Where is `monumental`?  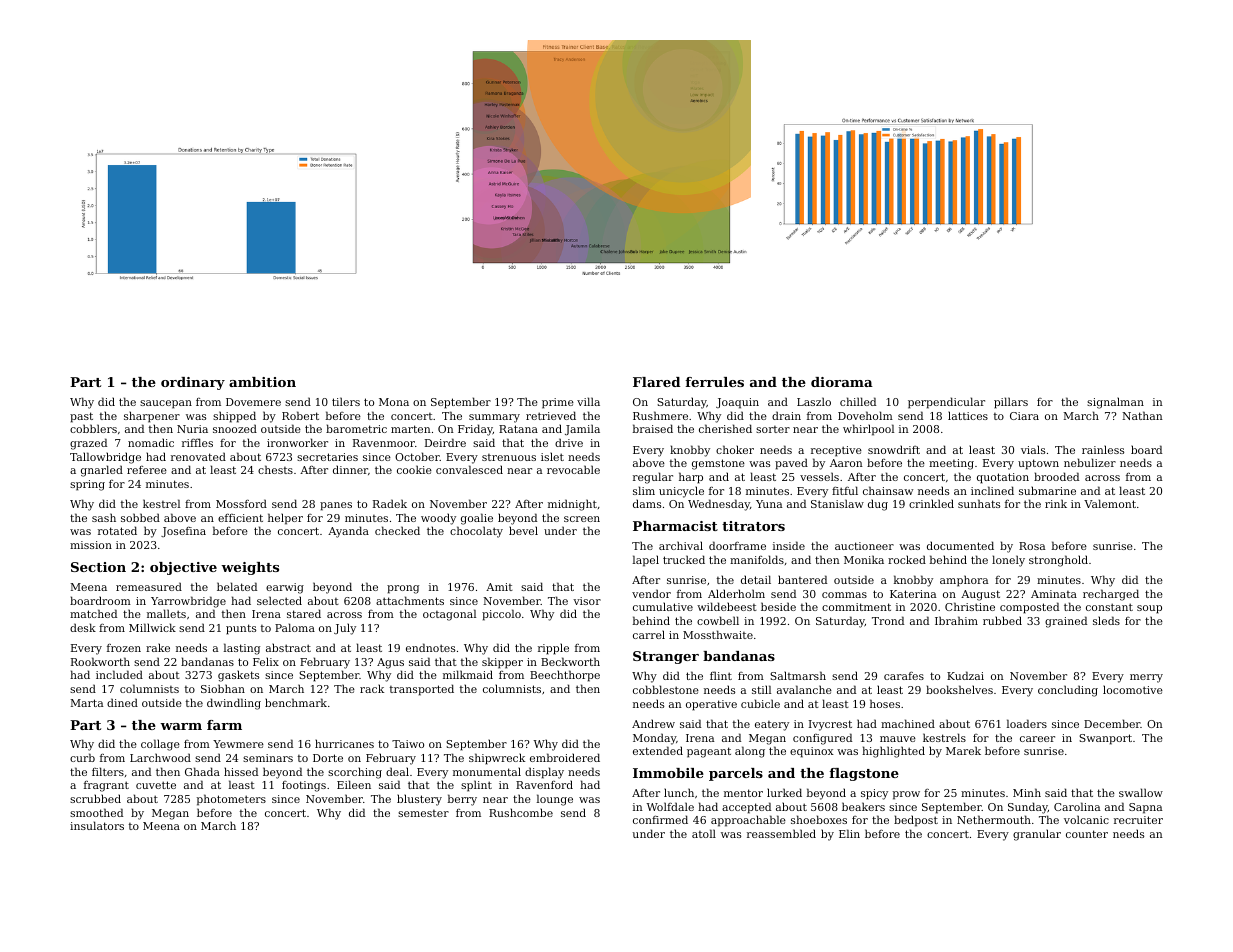
monumental is located at coordinates (487, 771).
